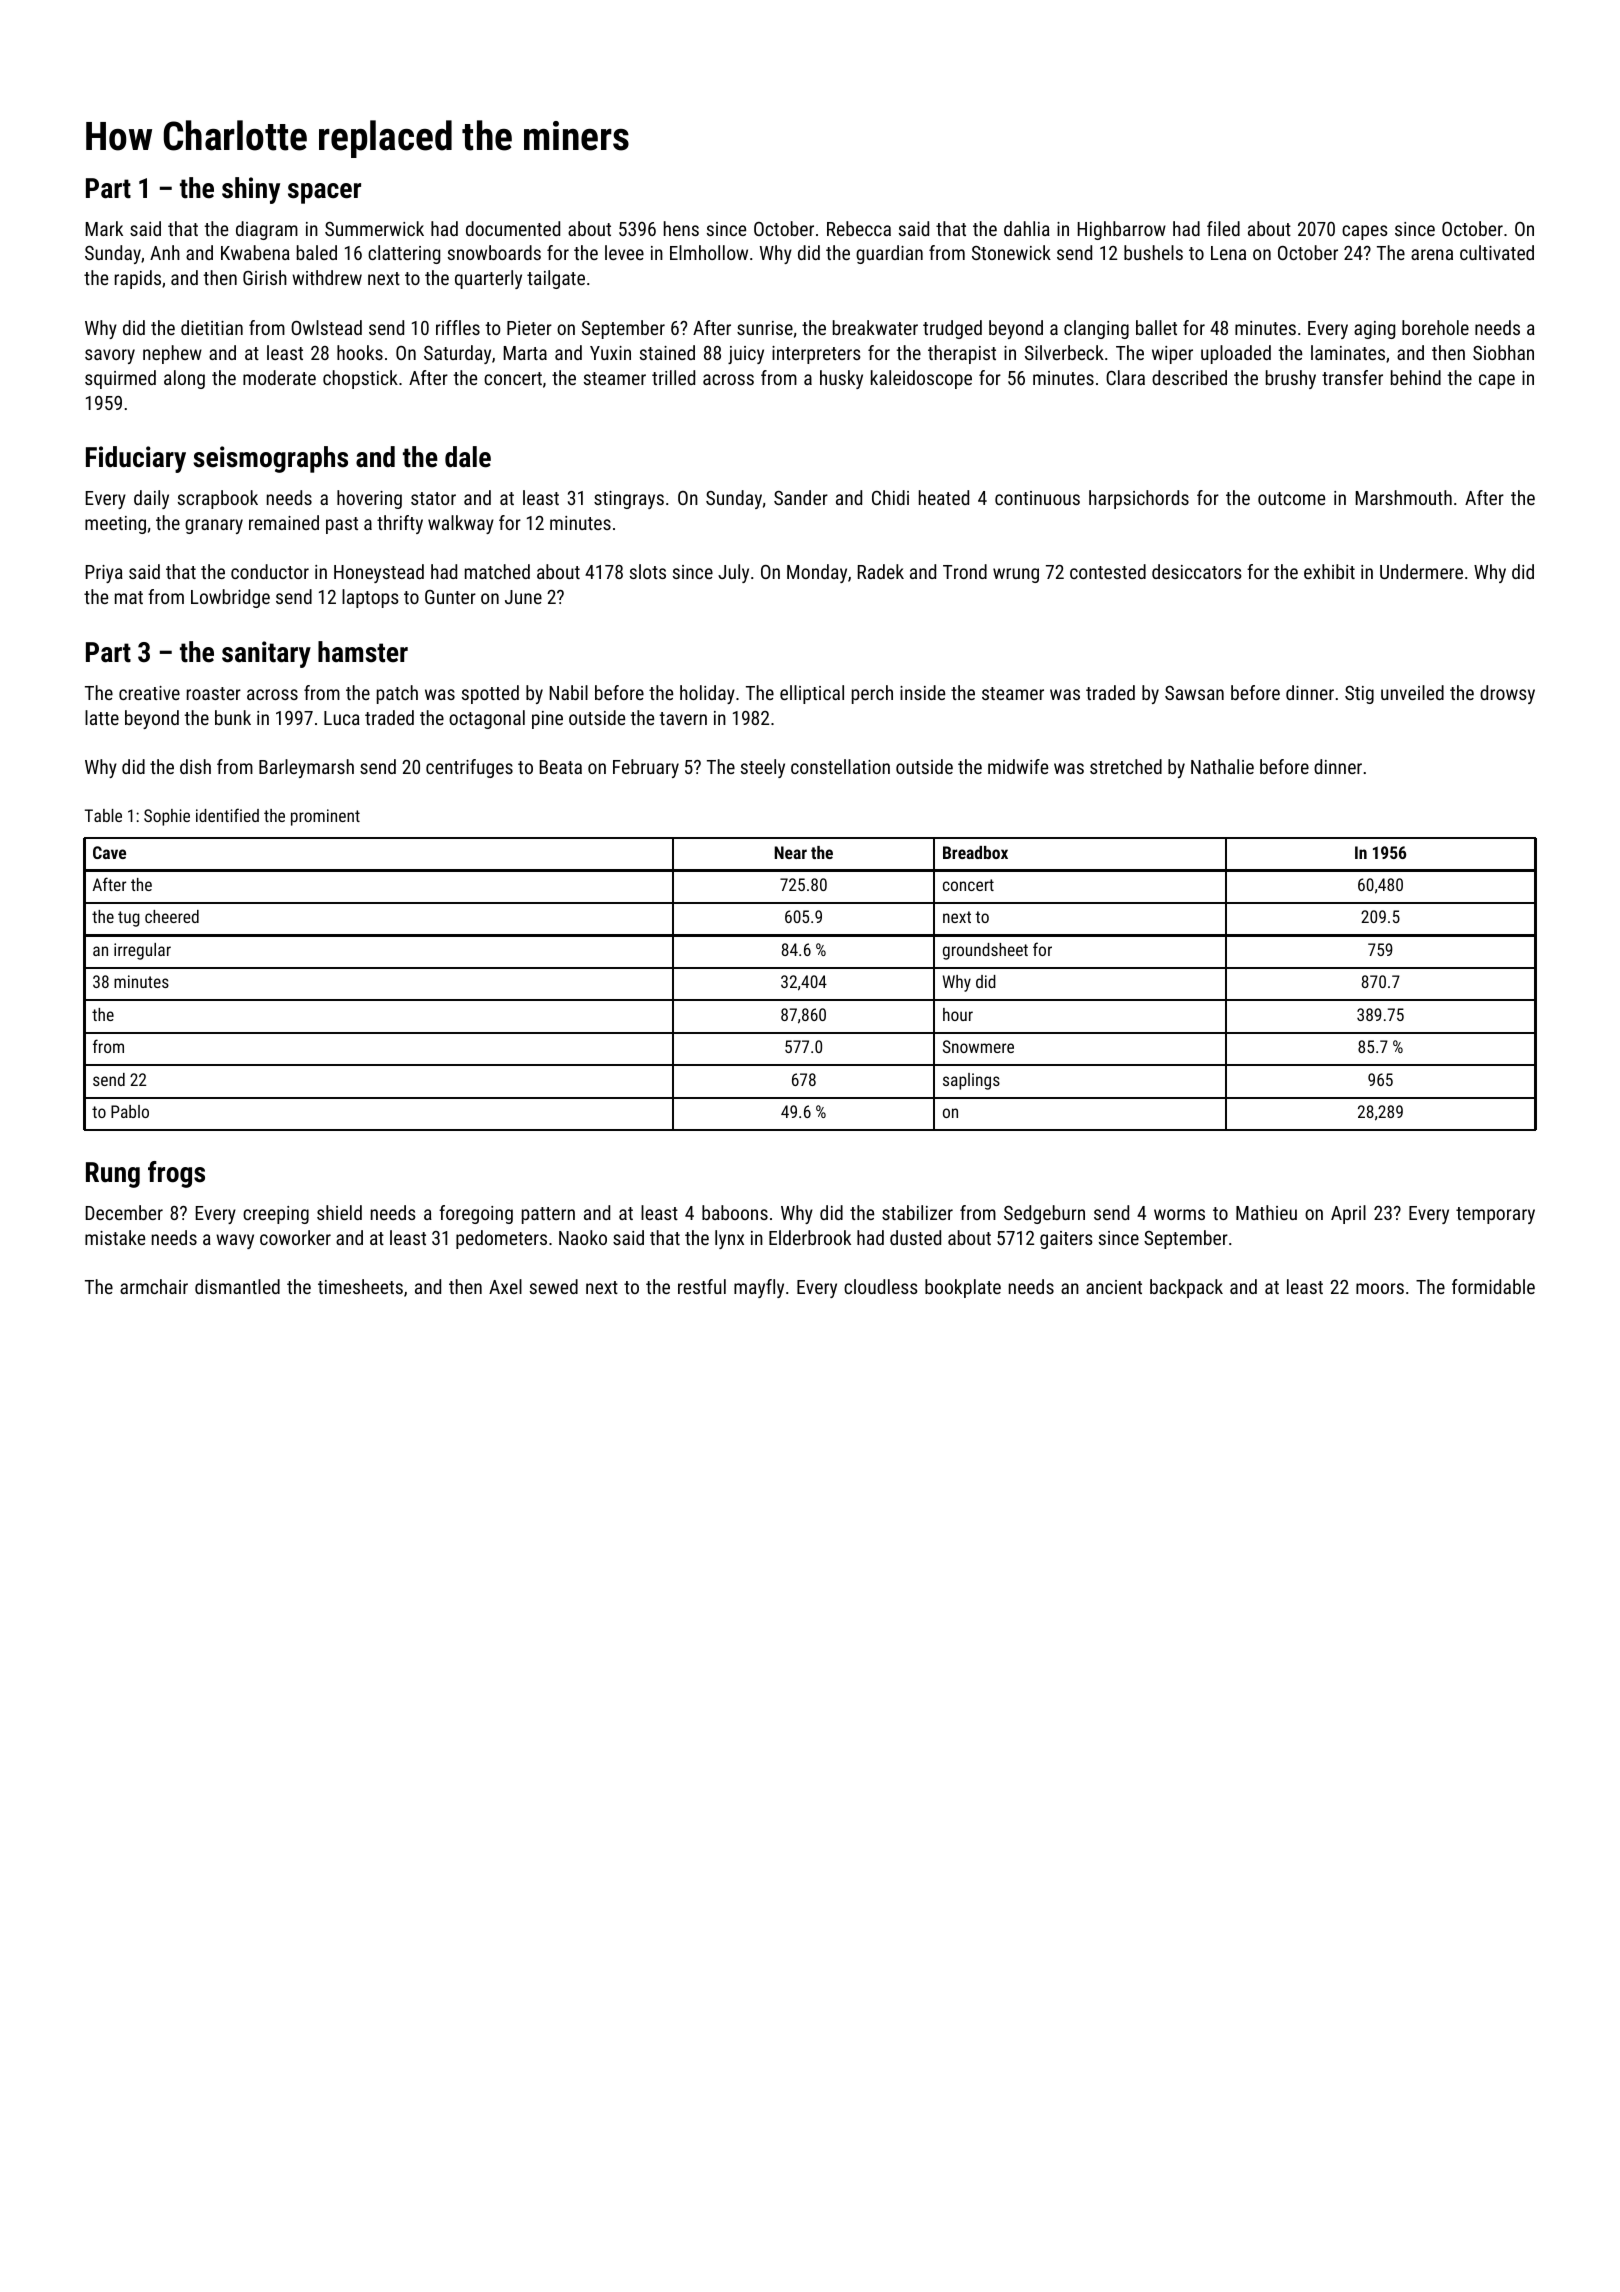 This page has width=1620, height=2292. Describe the element at coordinates (1222, 766) in the page. I see `Nathalie` at that location.
